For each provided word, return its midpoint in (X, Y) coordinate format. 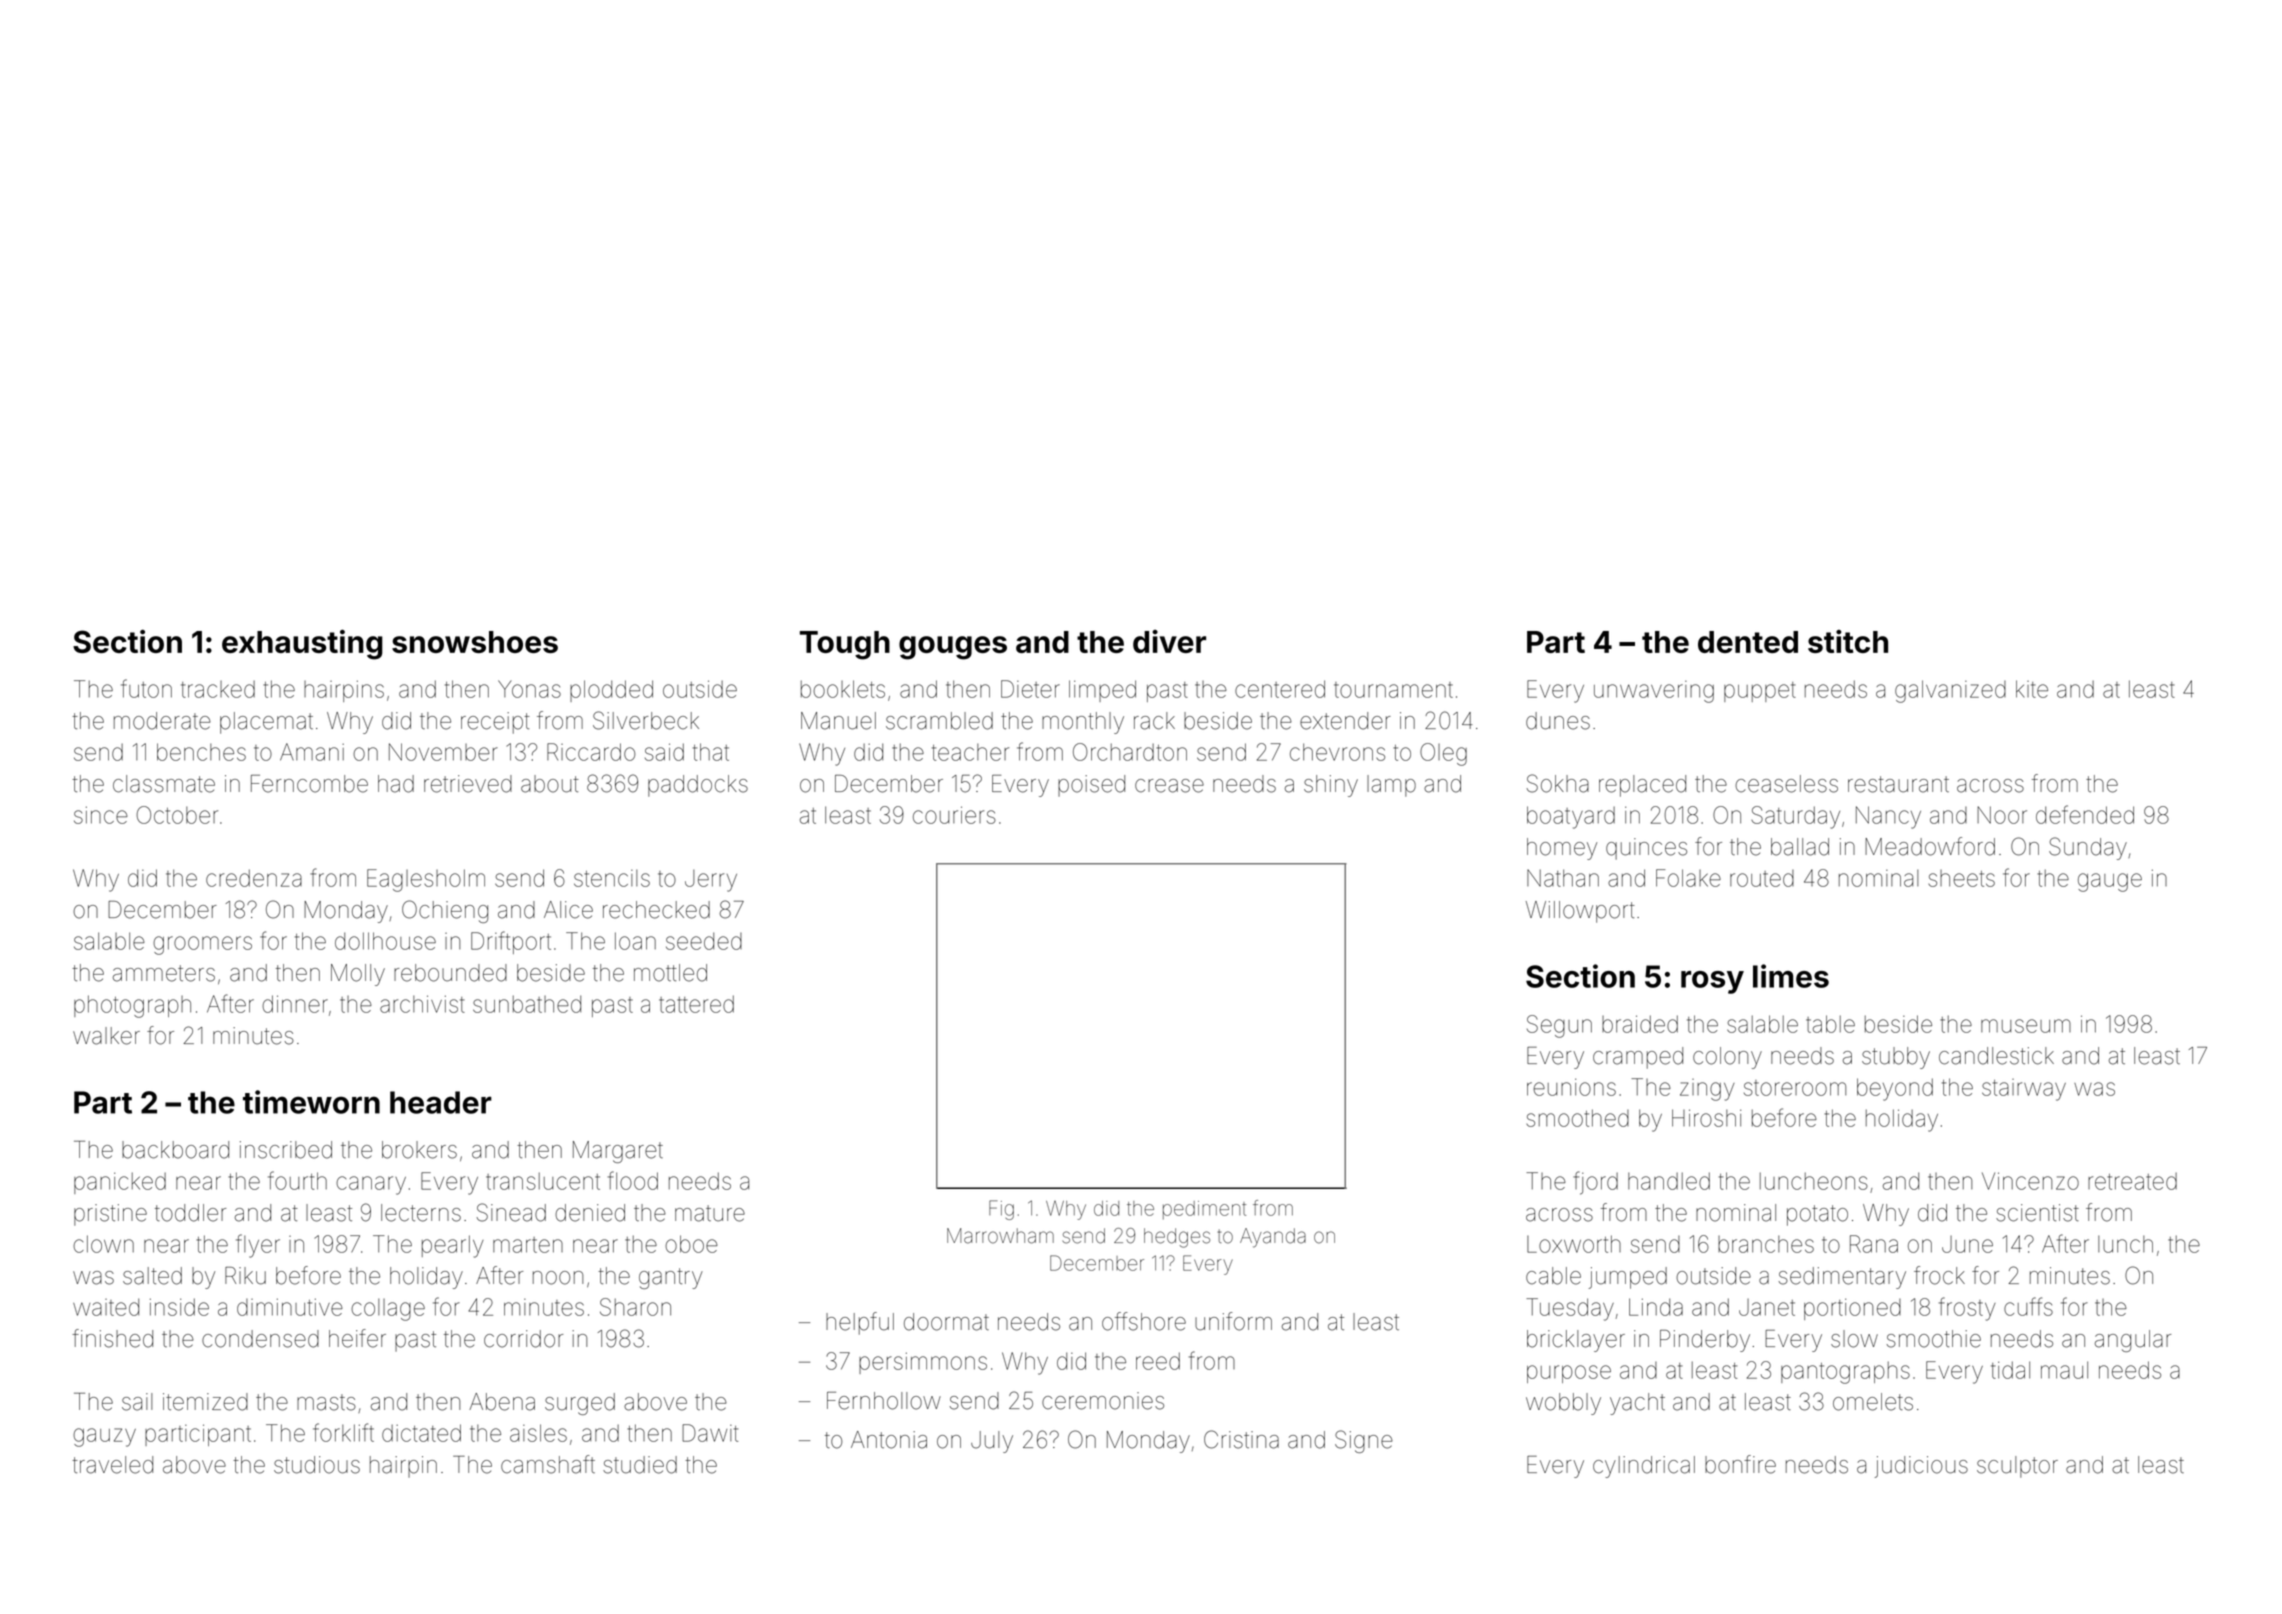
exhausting (302, 644)
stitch (1848, 641)
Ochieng (445, 911)
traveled (112, 1465)
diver (1169, 641)
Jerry (711, 881)
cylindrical (1644, 1467)
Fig (1001, 1210)
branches (1766, 1244)
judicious (1921, 1467)
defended (2085, 814)
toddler (190, 1213)
